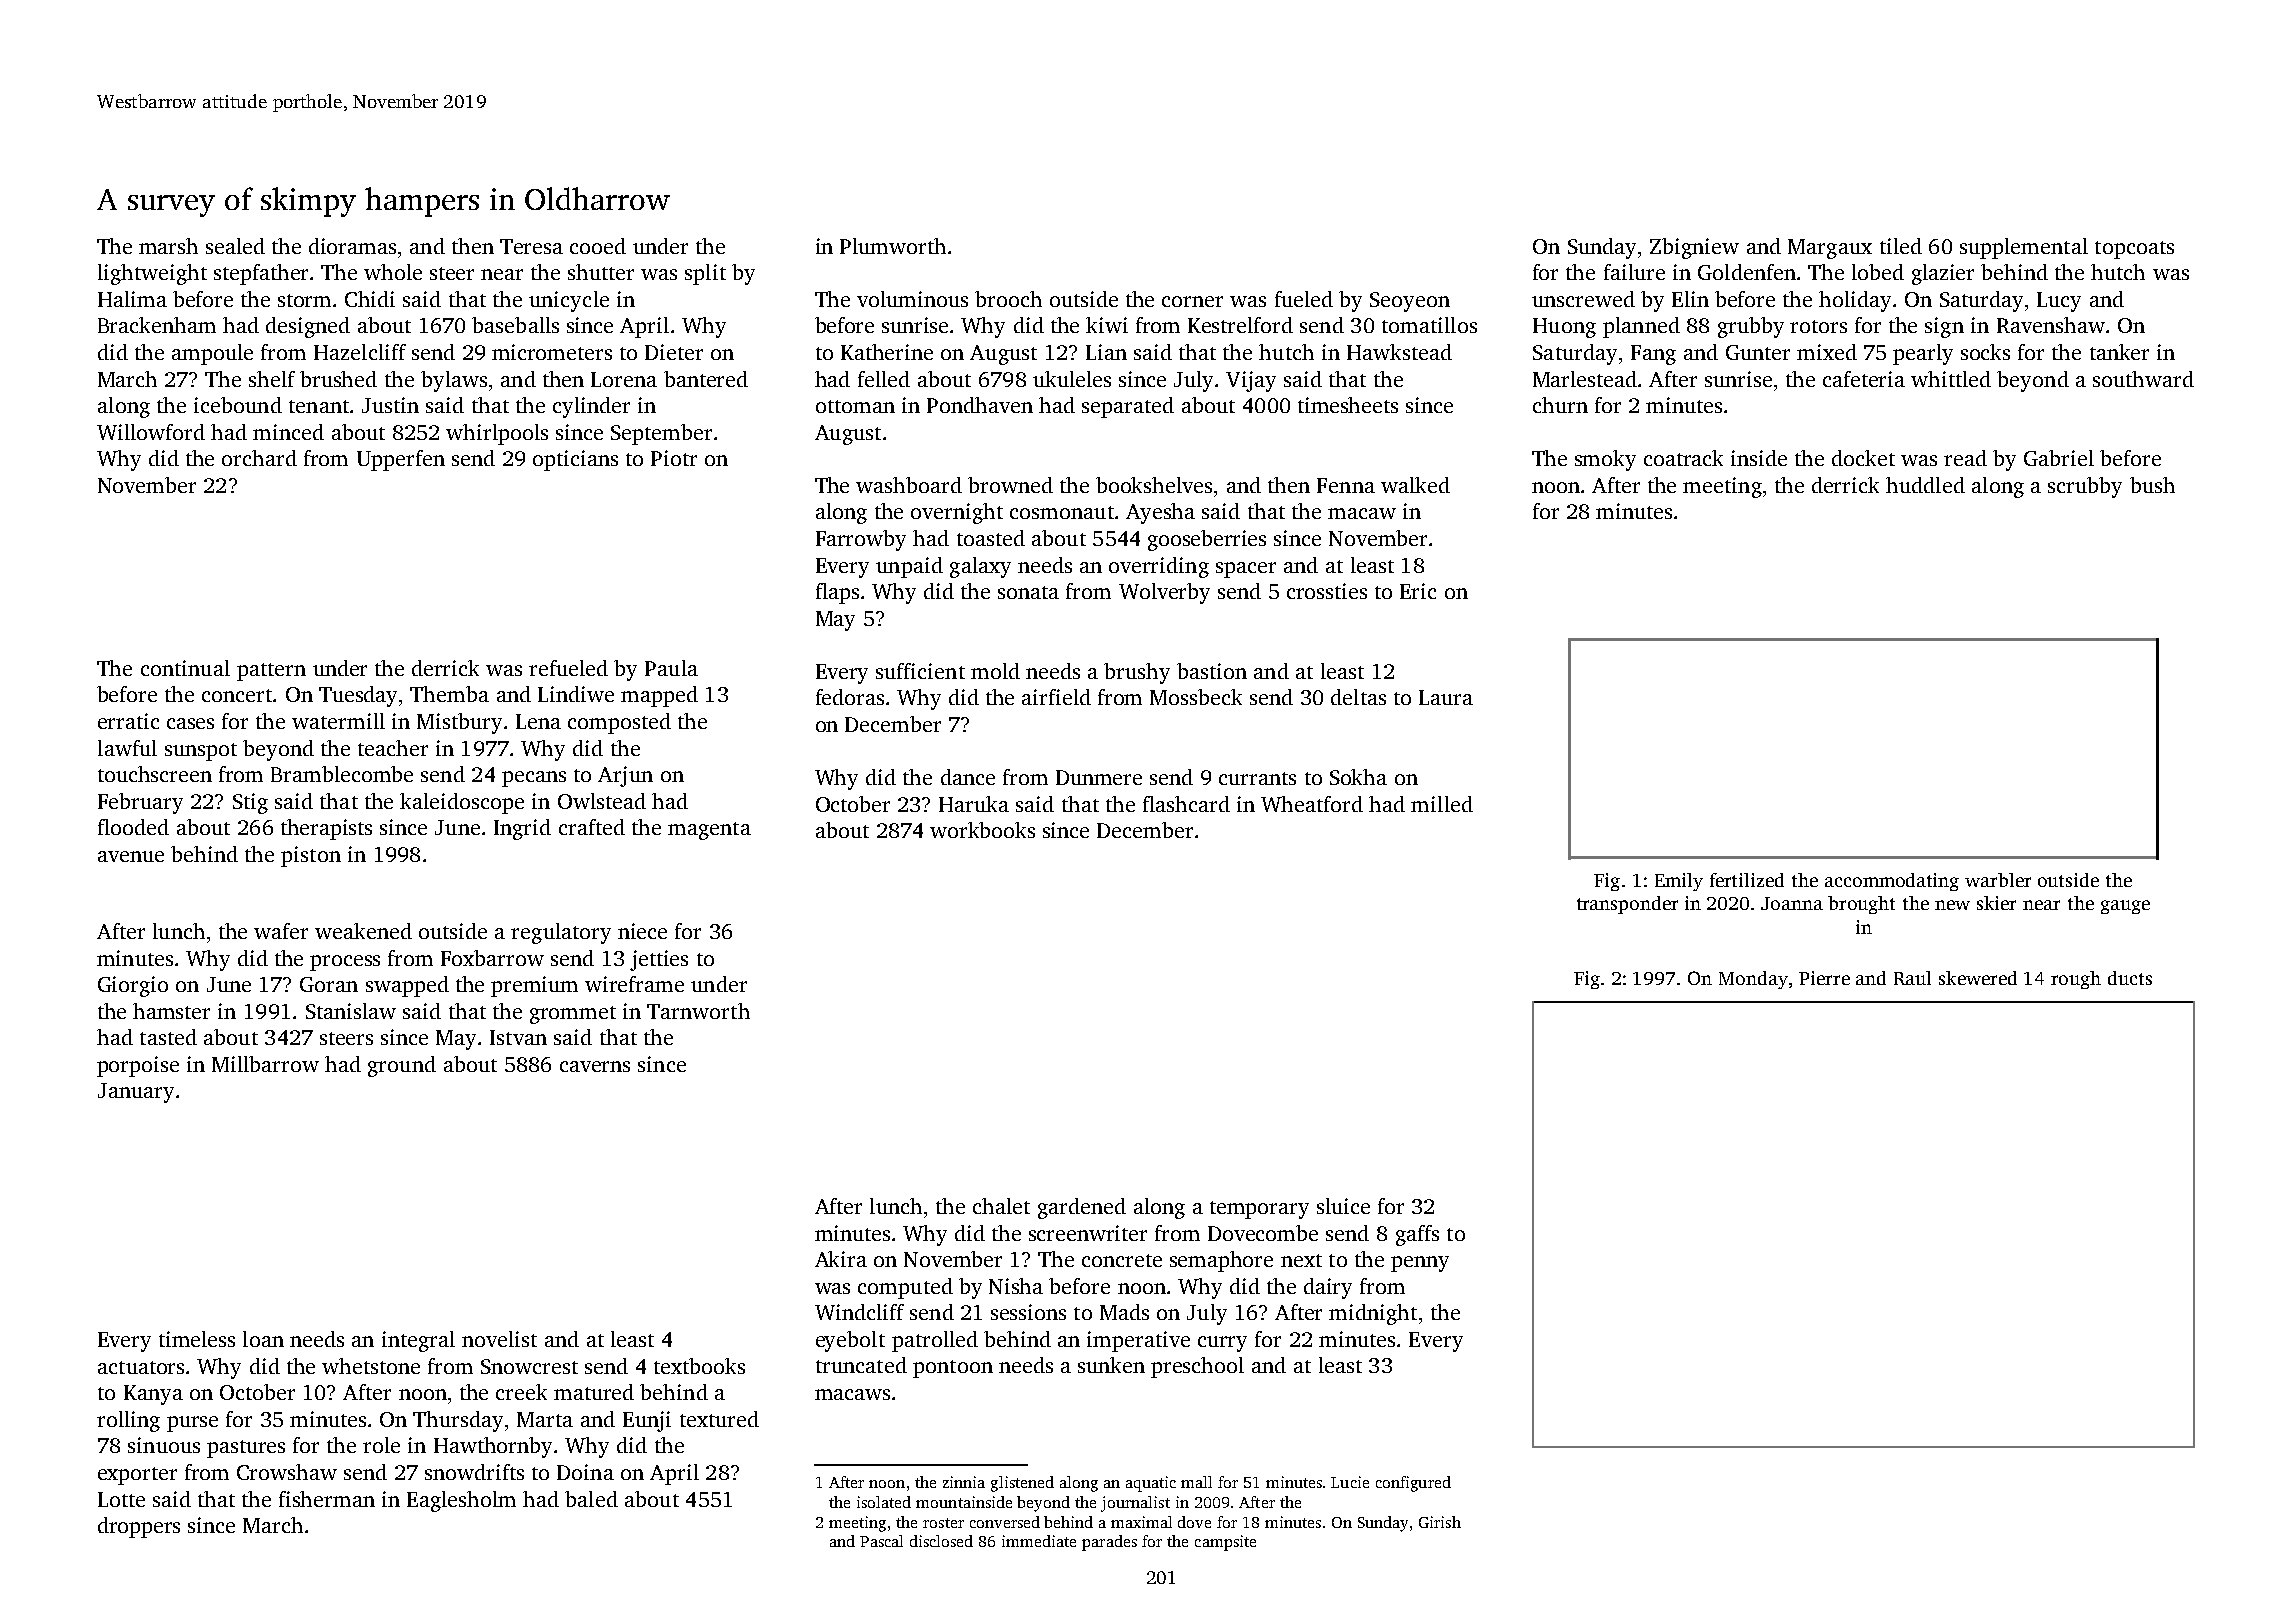 Image resolution: width=2292 pixels, height=1620 pixels. What do you see at coordinates (1830, 249) in the screenshot?
I see `Margaux` at bounding box center [1830, 249].
